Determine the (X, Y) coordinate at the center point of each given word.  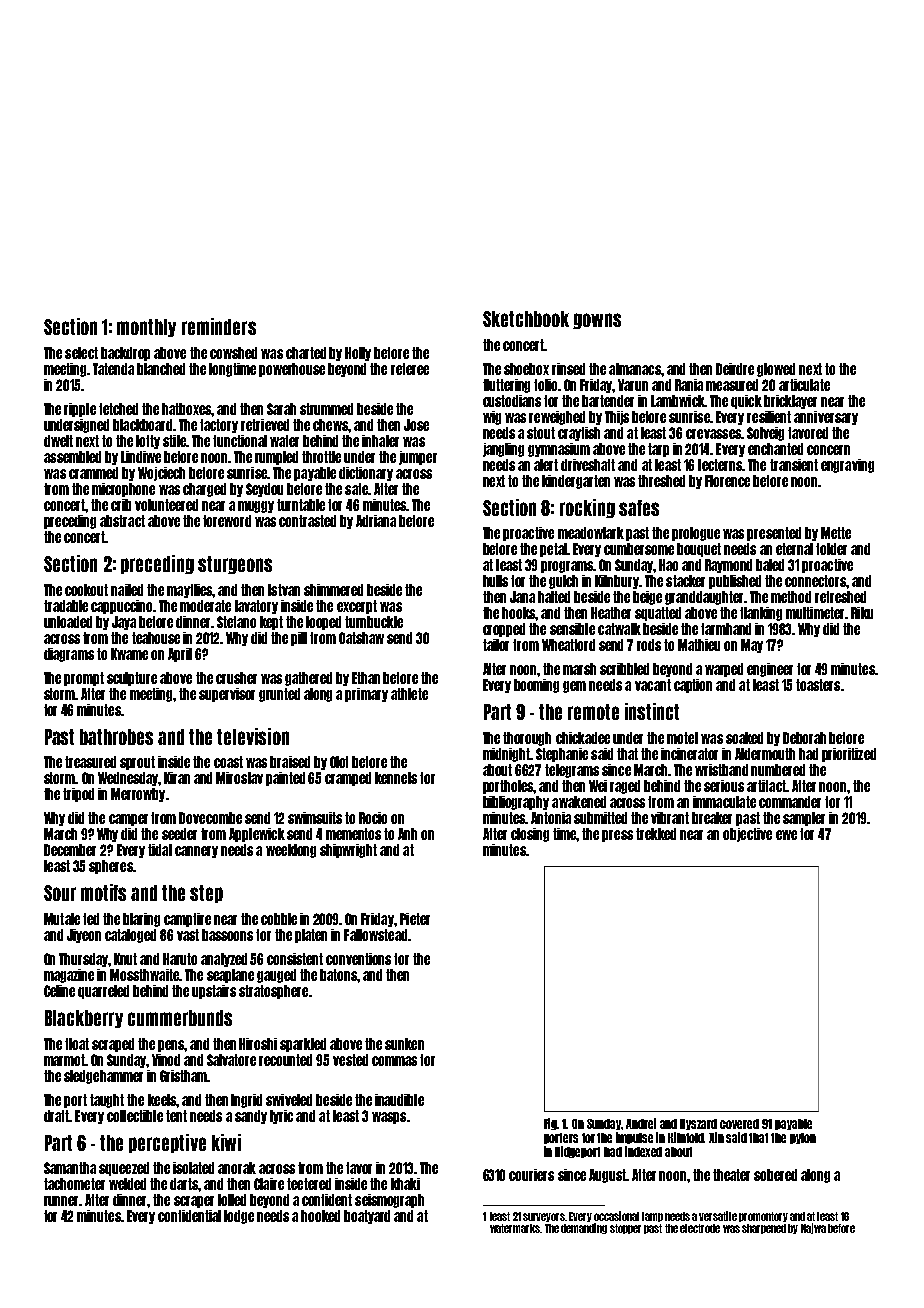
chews (330, 425)
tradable (66, 606)
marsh (579, 669)
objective (747, 835)
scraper (194, 1202)
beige (647, 598)
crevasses (713, 434)
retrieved (265, 425)
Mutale (62, 919)
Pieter (415, 919)
